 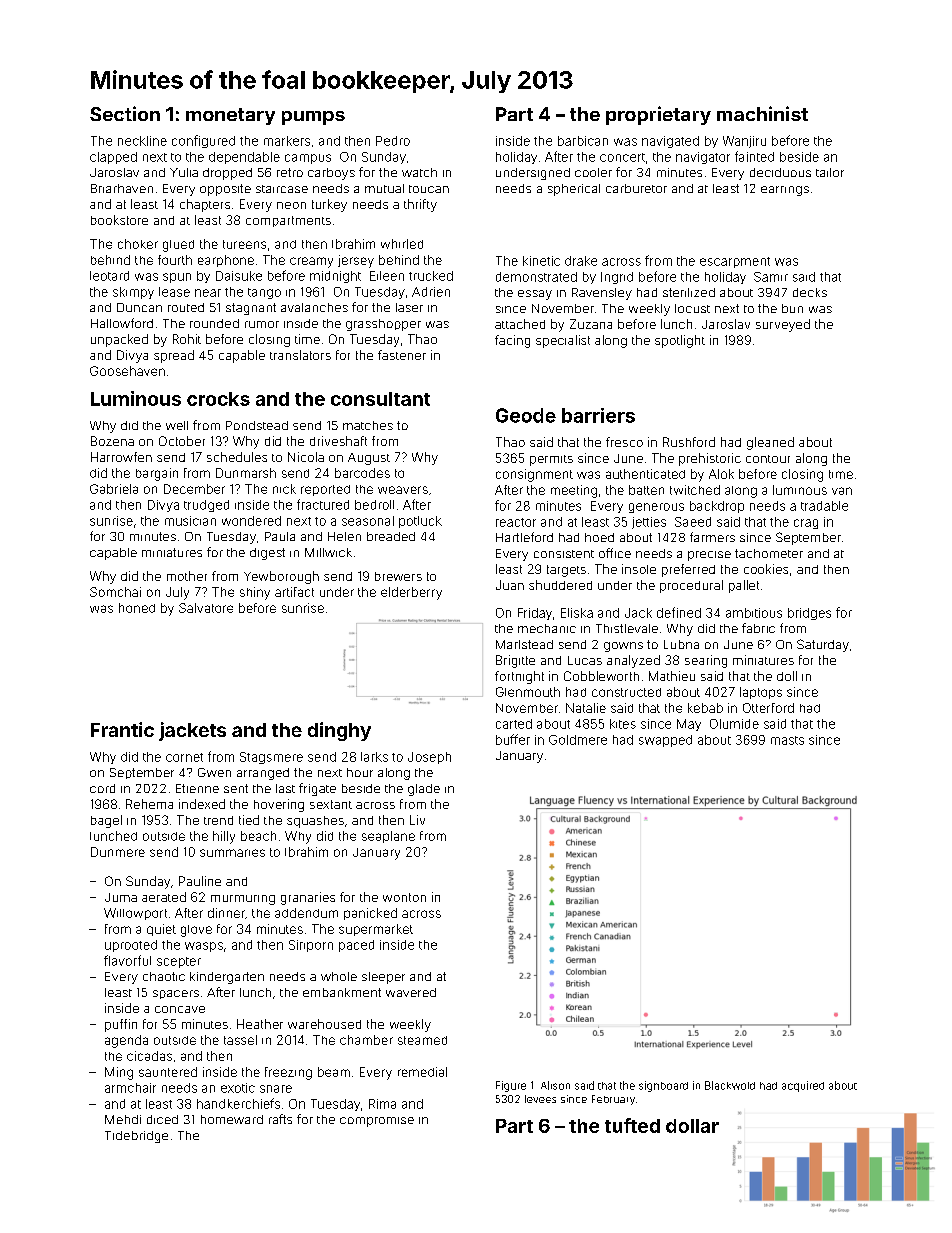 I want to click on mechanic, so click(x=547, y=628).
